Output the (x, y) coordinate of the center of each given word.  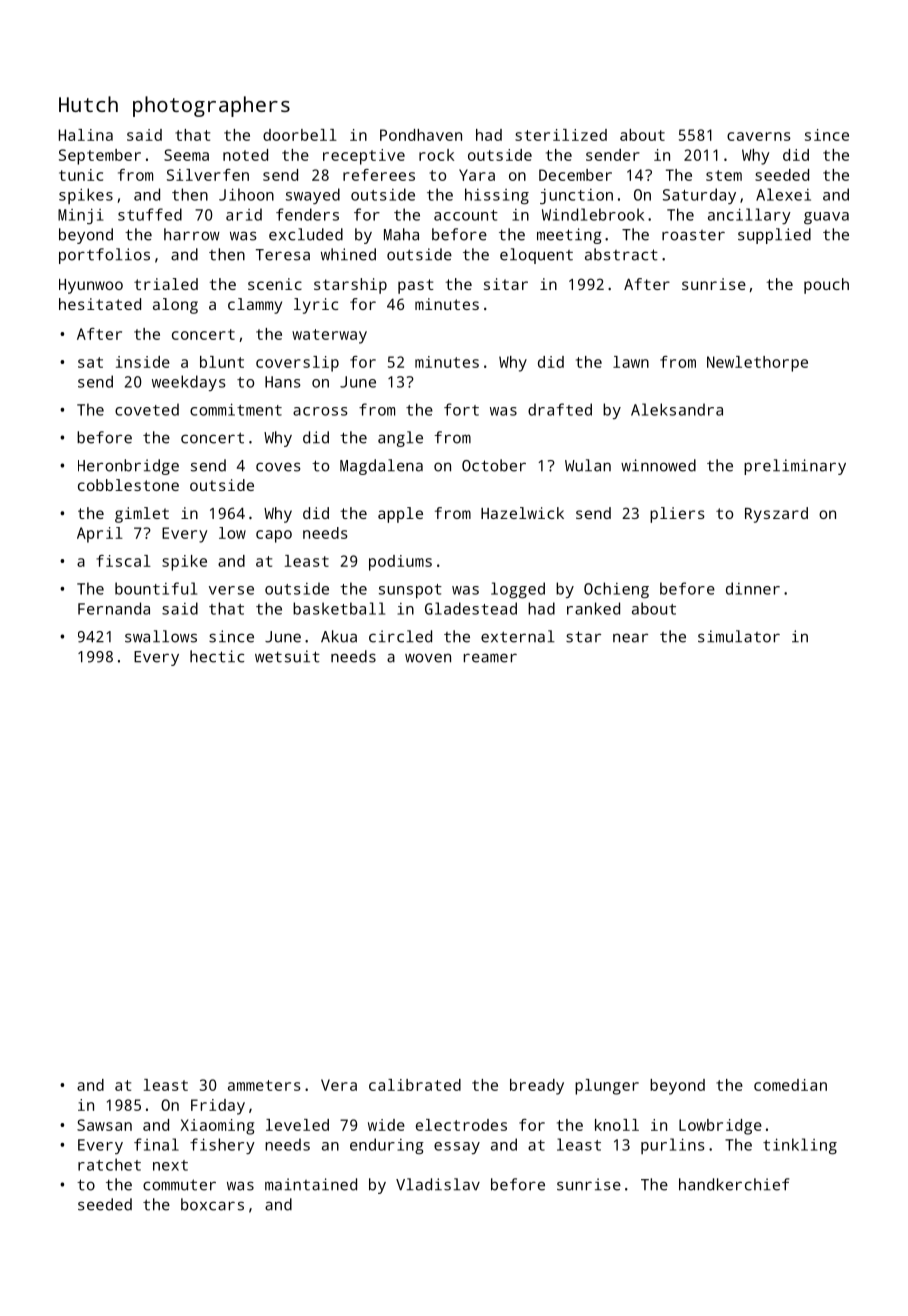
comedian (790, 1085)
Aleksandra (677, 409)
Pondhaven (421, 135)
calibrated (415, 1085)
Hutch (88, 104)
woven (428, 658)
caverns (759, 136)
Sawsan (104, 1125)
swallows (161, 636)
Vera (339, 1085)
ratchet (109, 1164)
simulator (739, 636)
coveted (147, 409)
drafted (560, 409)
